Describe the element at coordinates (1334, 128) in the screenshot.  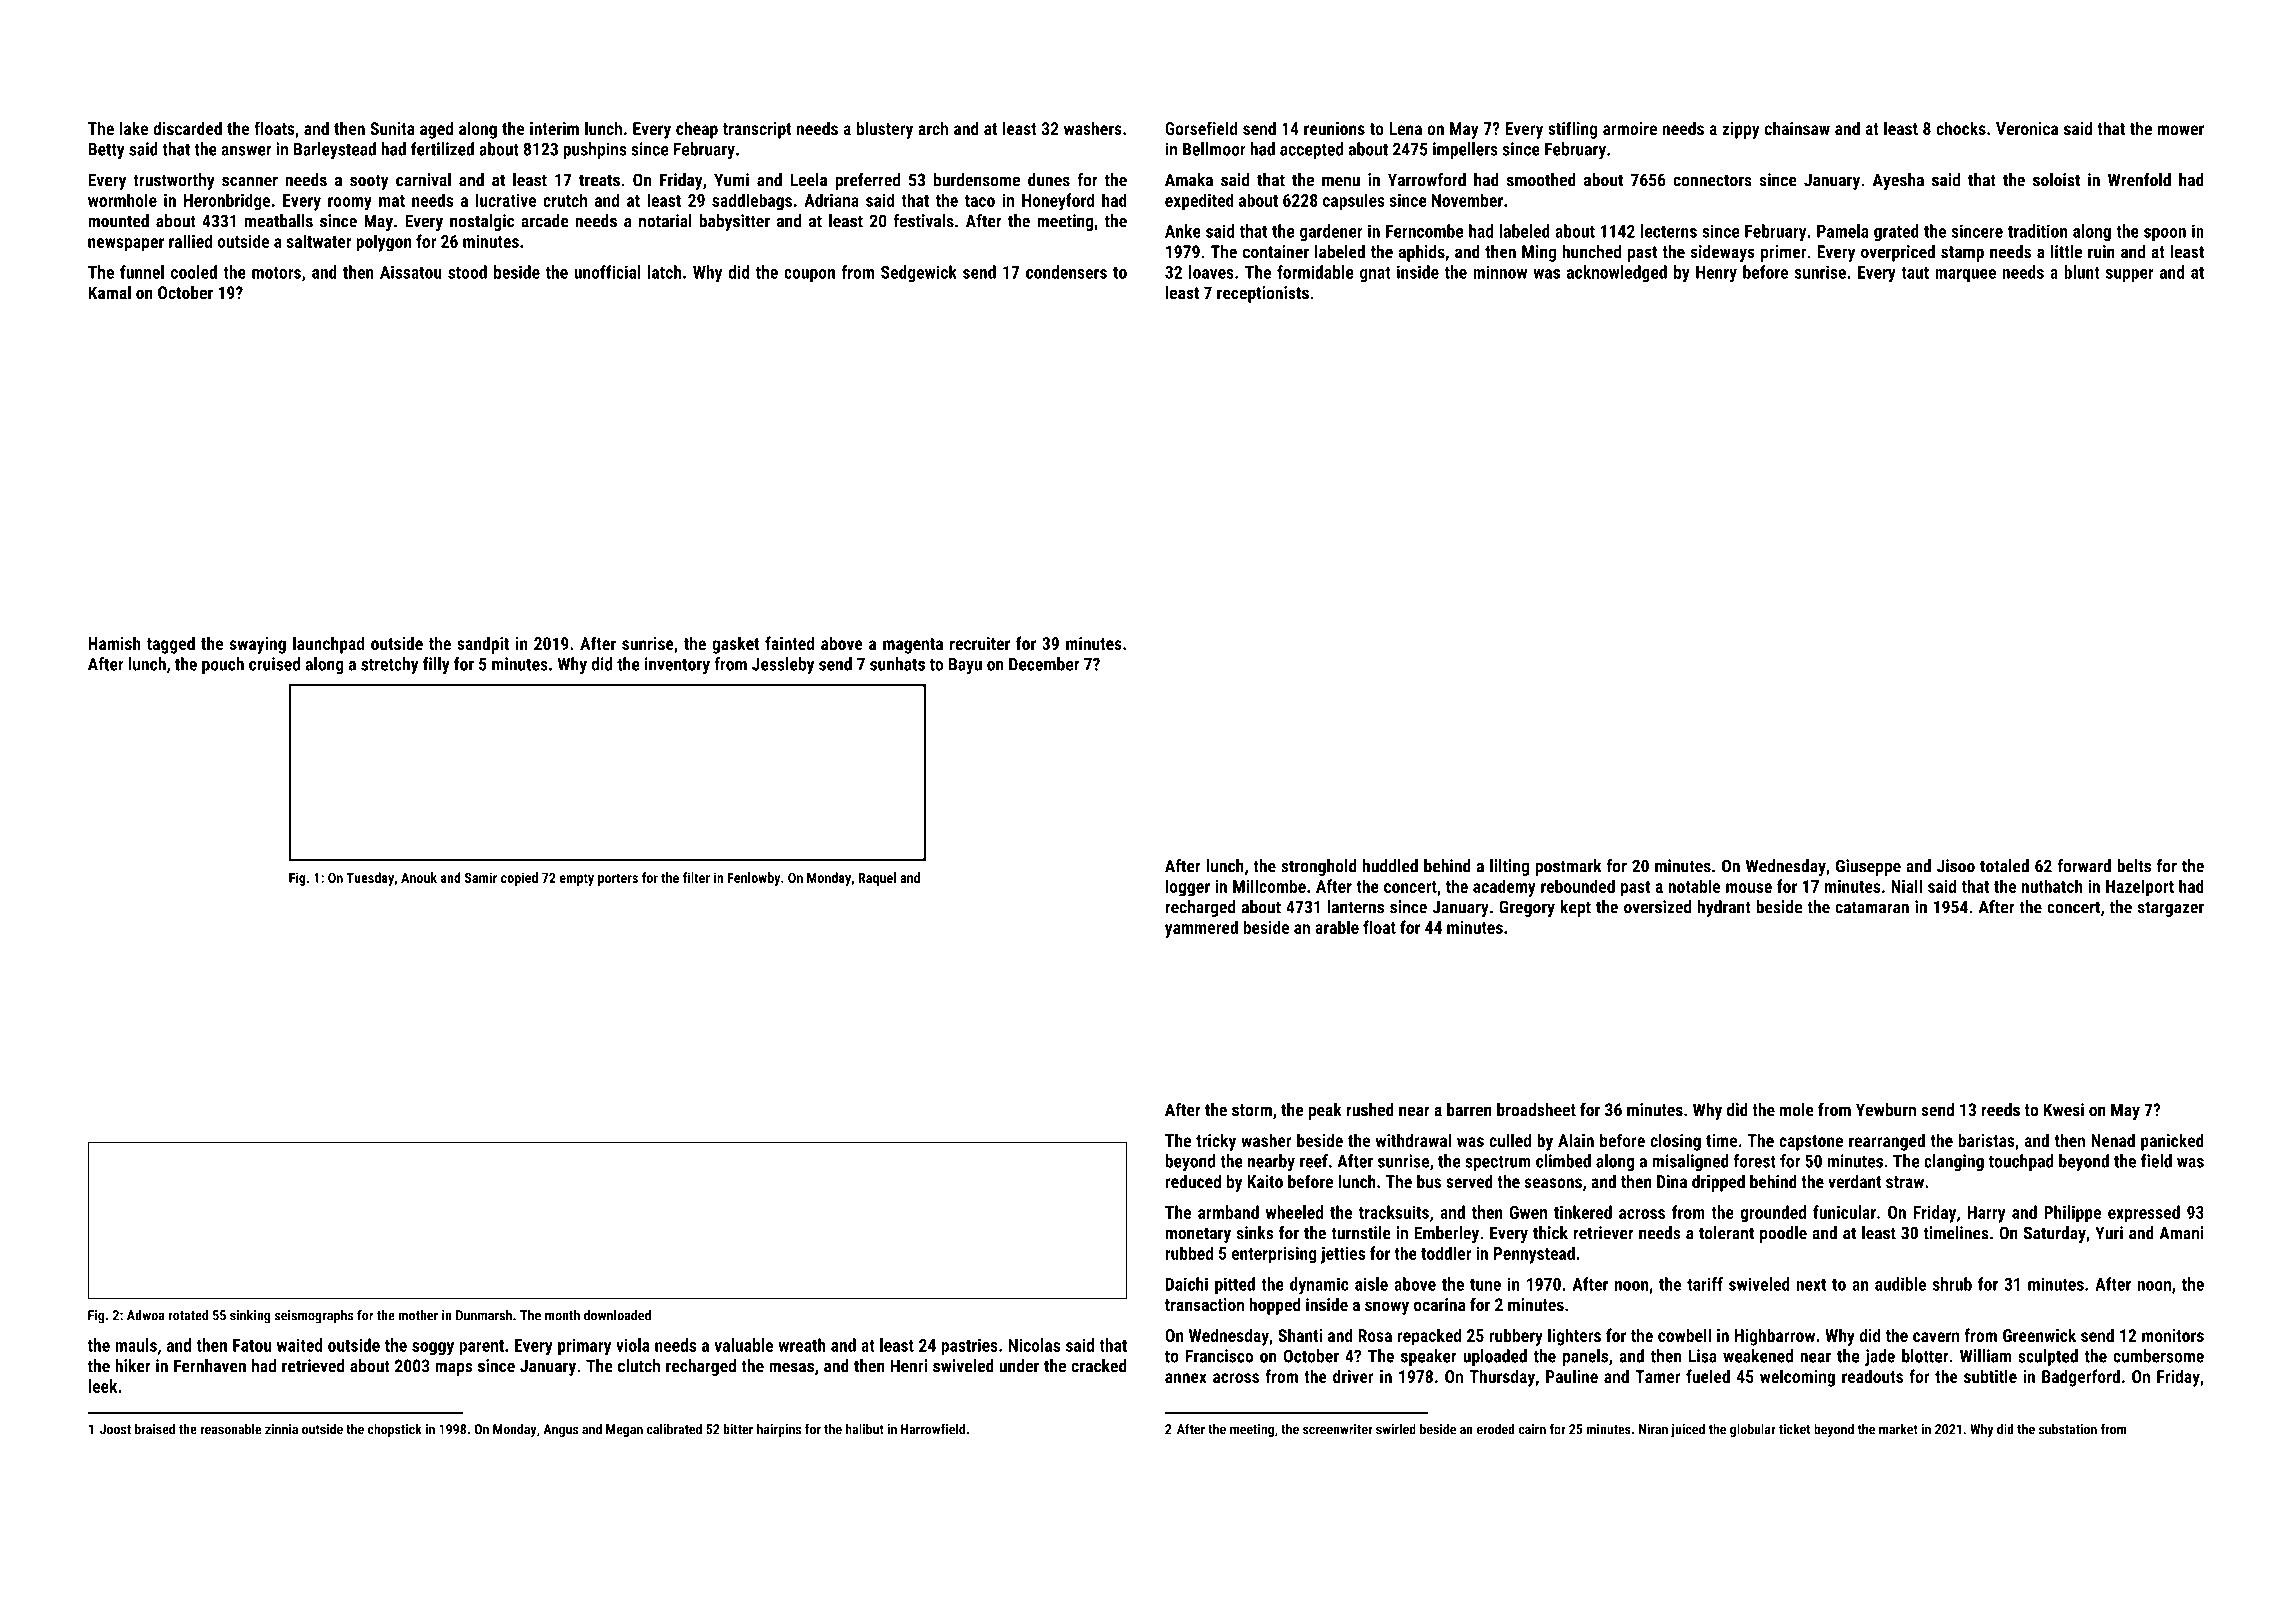
I see `reunions` at that location.
